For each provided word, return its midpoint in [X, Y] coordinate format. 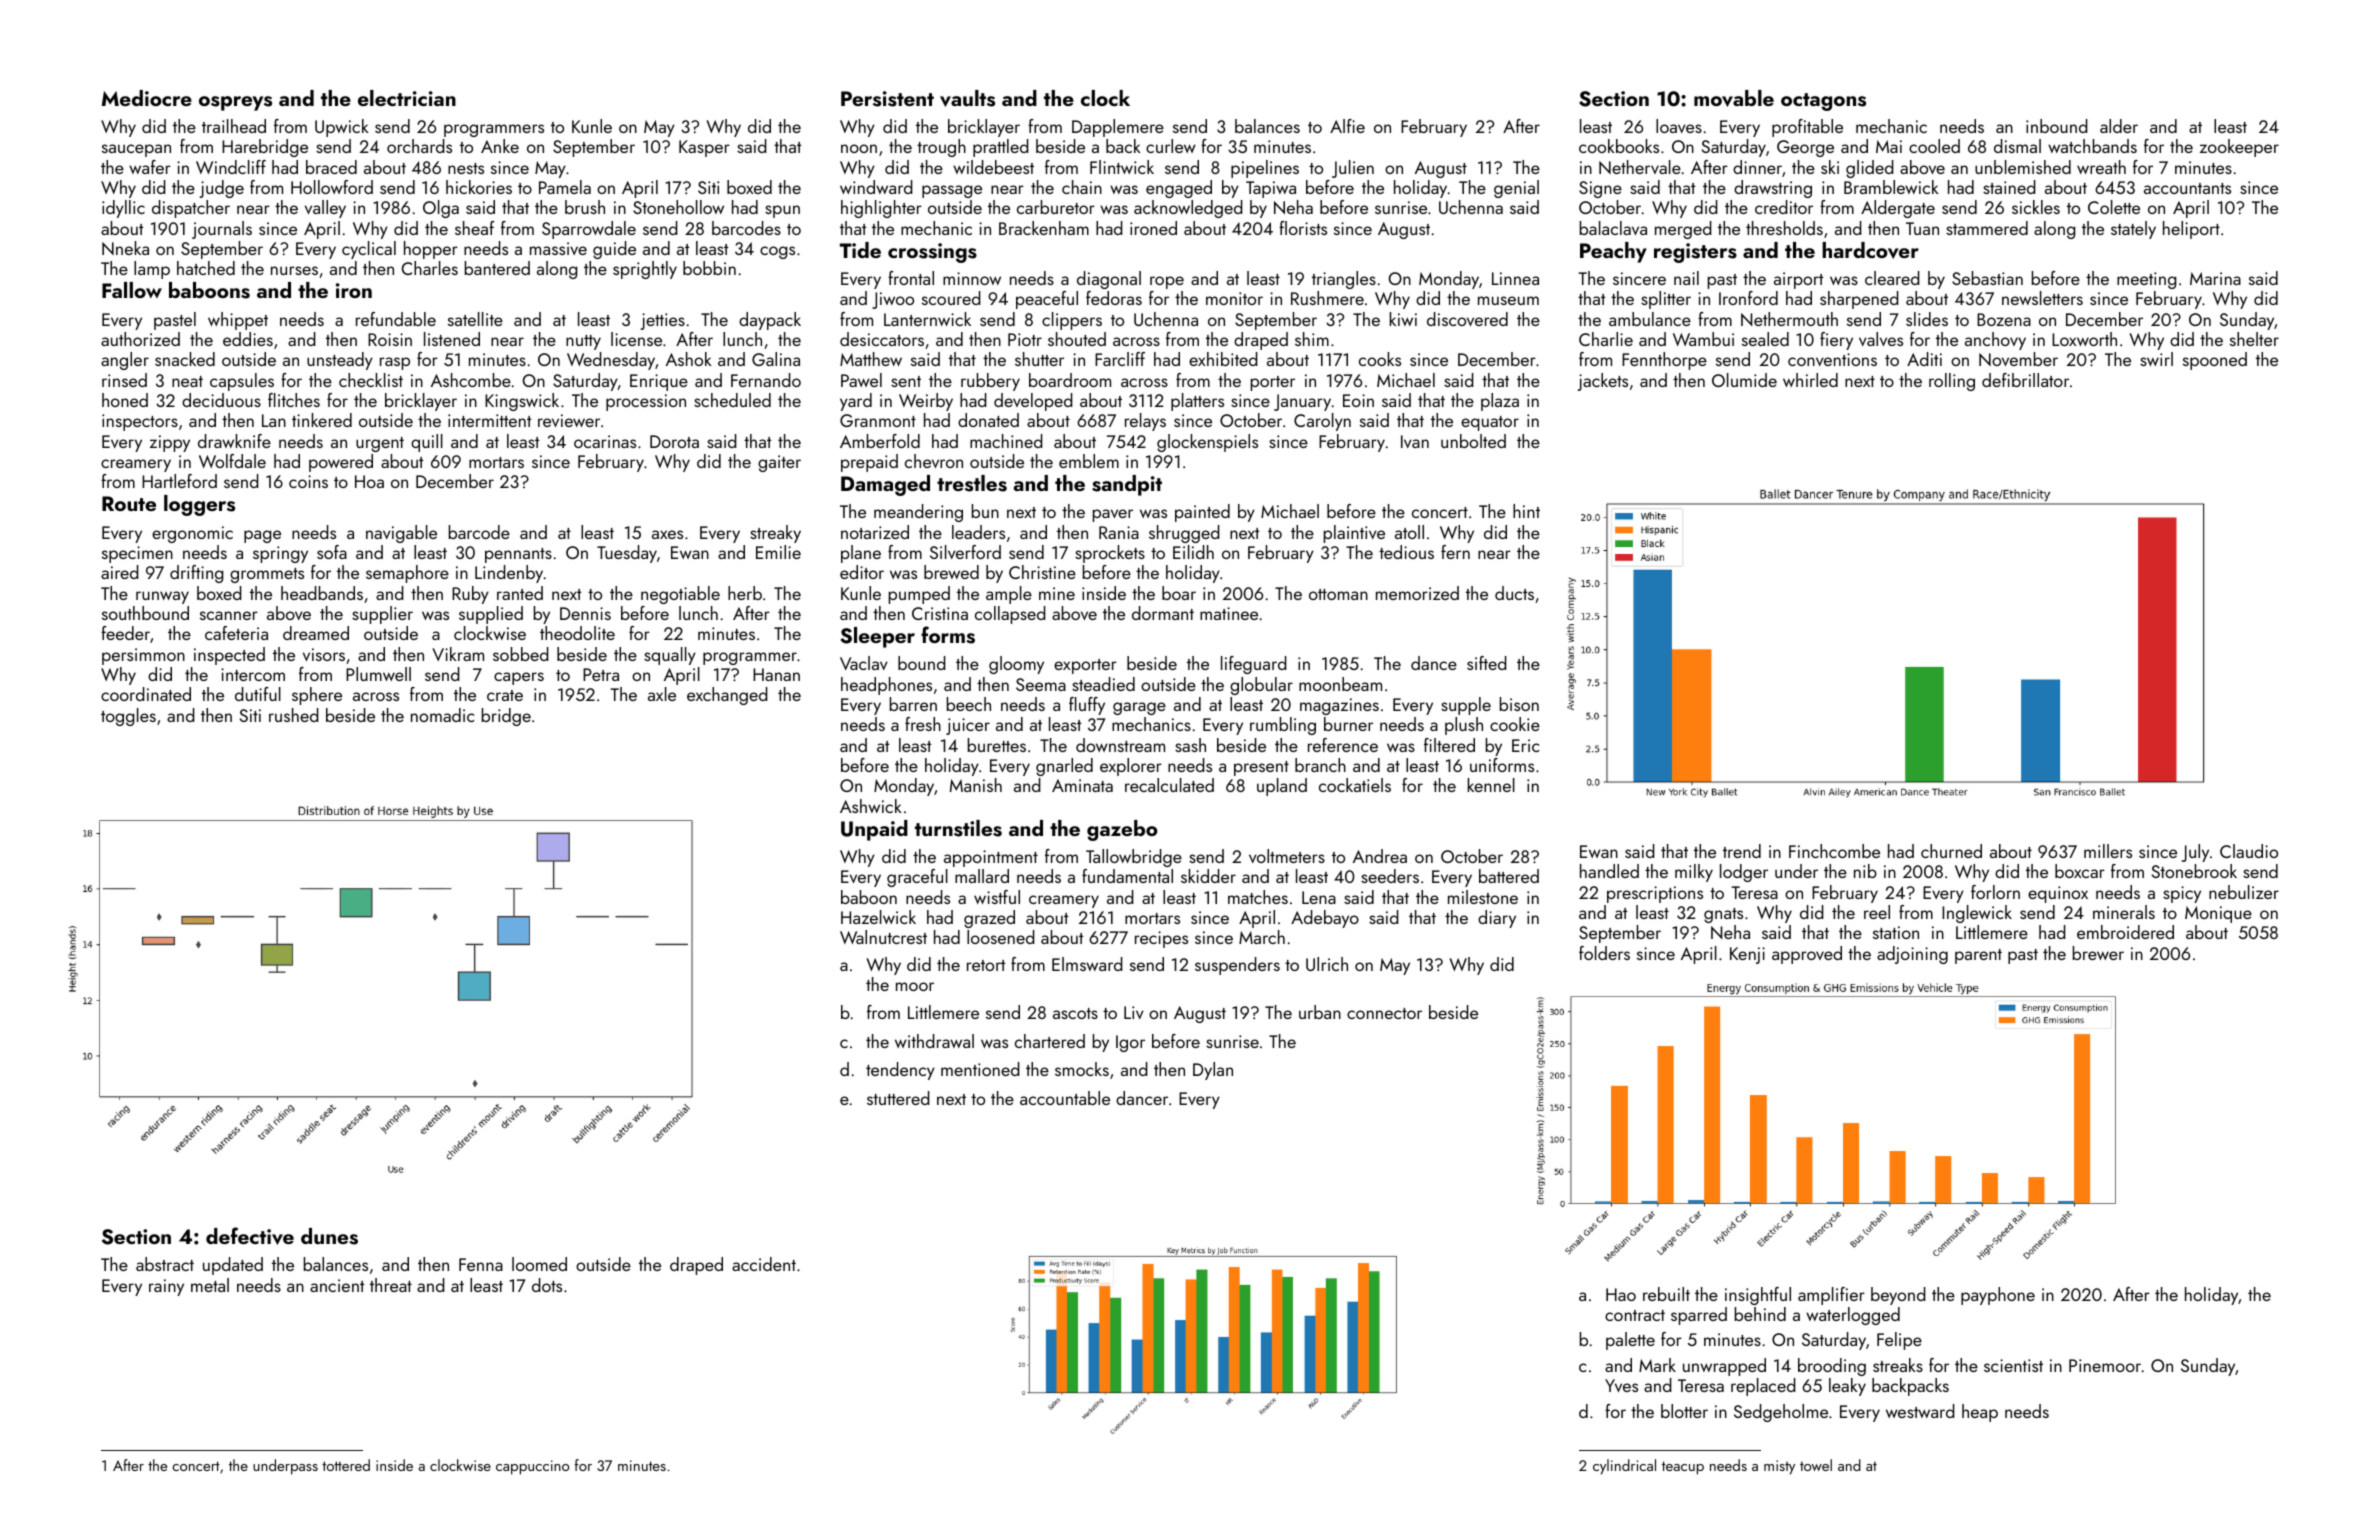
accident [764, 1264]
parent [1978, 956]
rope [1167, 282]
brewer [2098, 953]
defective [250, 1236]
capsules [242, 382]
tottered [346, 1465]
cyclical [369, 250]
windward [876, 187]
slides [1927, 319]
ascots [1075, 1013]
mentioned [980, 1069]
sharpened [1859, 300]
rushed [294, 715]
